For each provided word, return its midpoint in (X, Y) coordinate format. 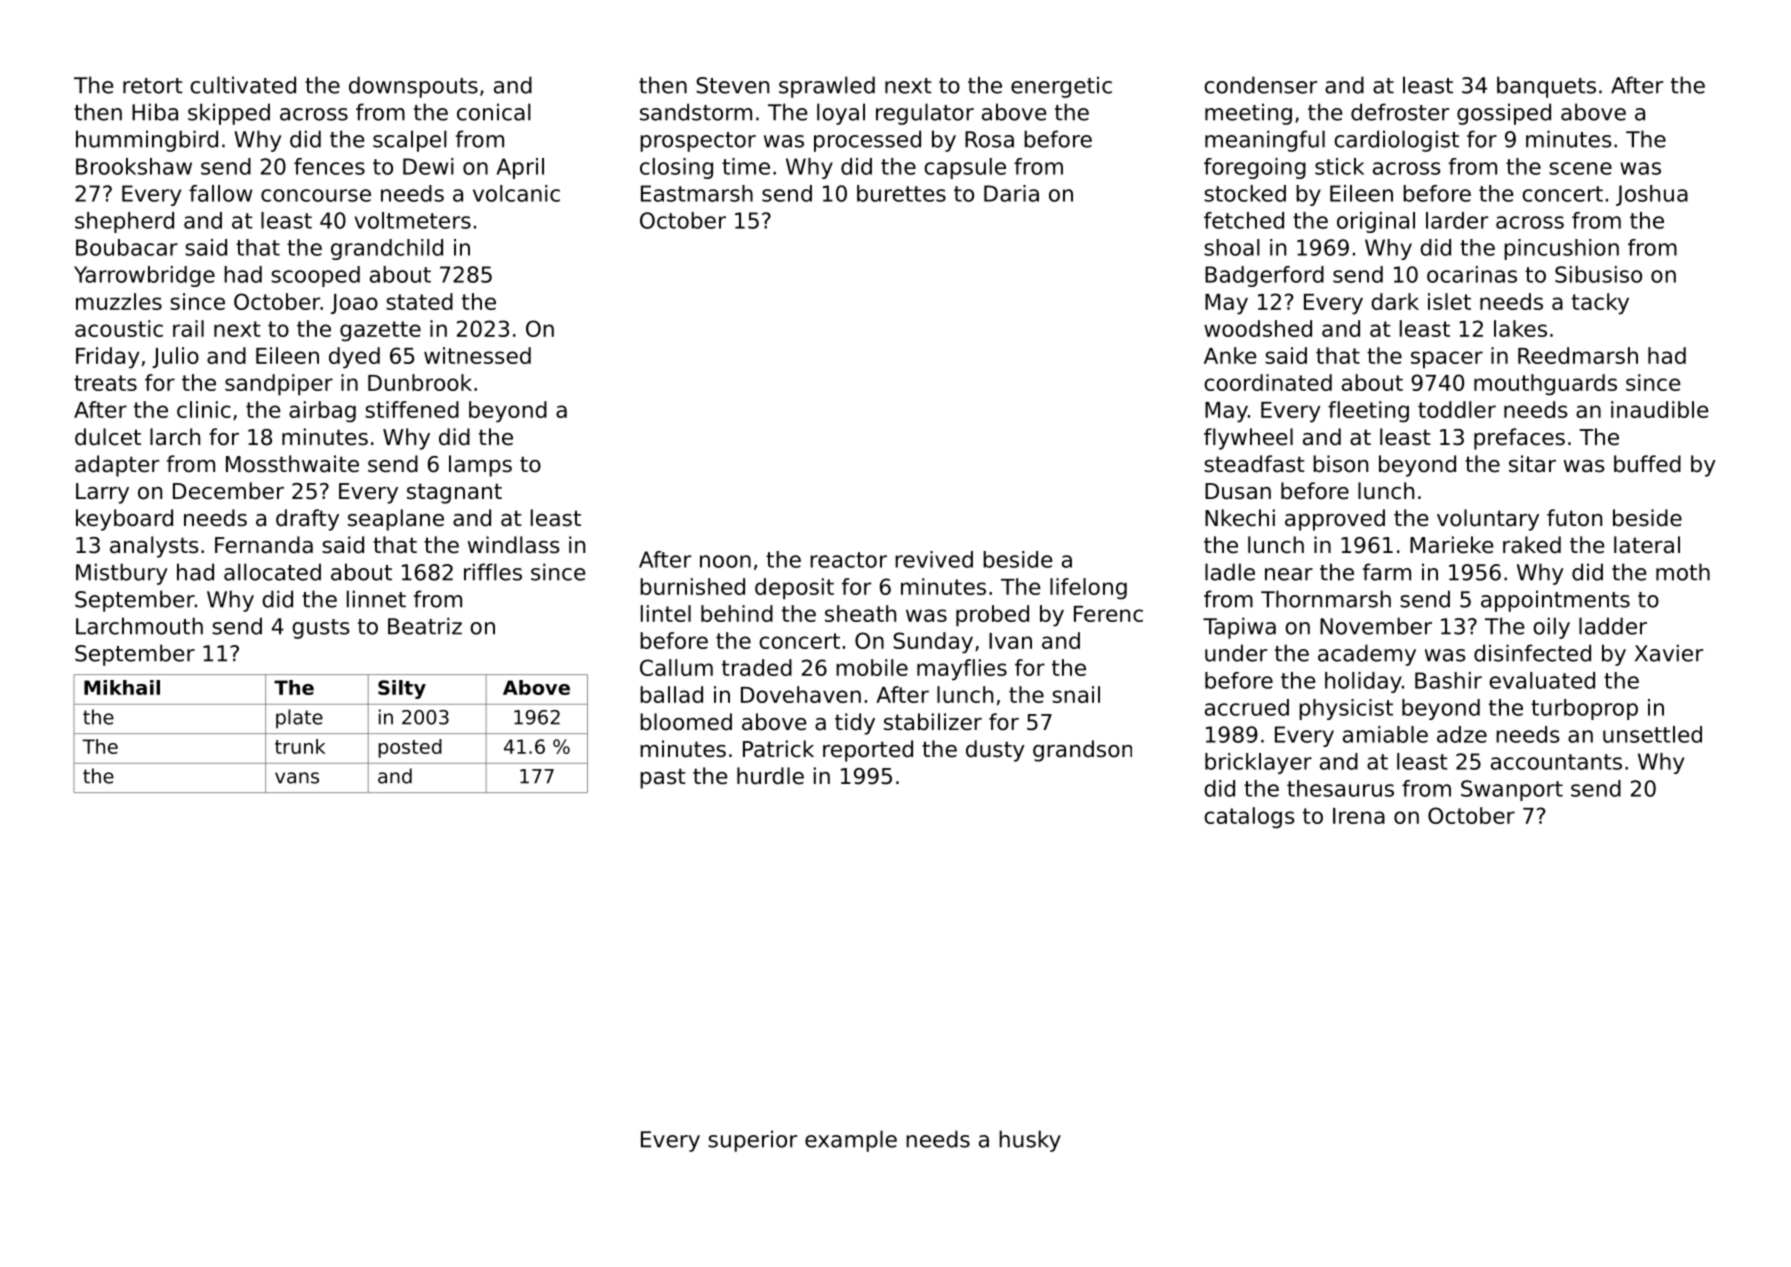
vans (297, 778)
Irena (1359, 816)
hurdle (770, 776)
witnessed (477, 355)
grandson (1082, 751)
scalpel (410, 141)
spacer (1447, 360)
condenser (1260, 85)
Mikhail (122, 687)
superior (752, 1141)
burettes (901, 193)
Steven (732, 85)
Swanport (1512, 790)
